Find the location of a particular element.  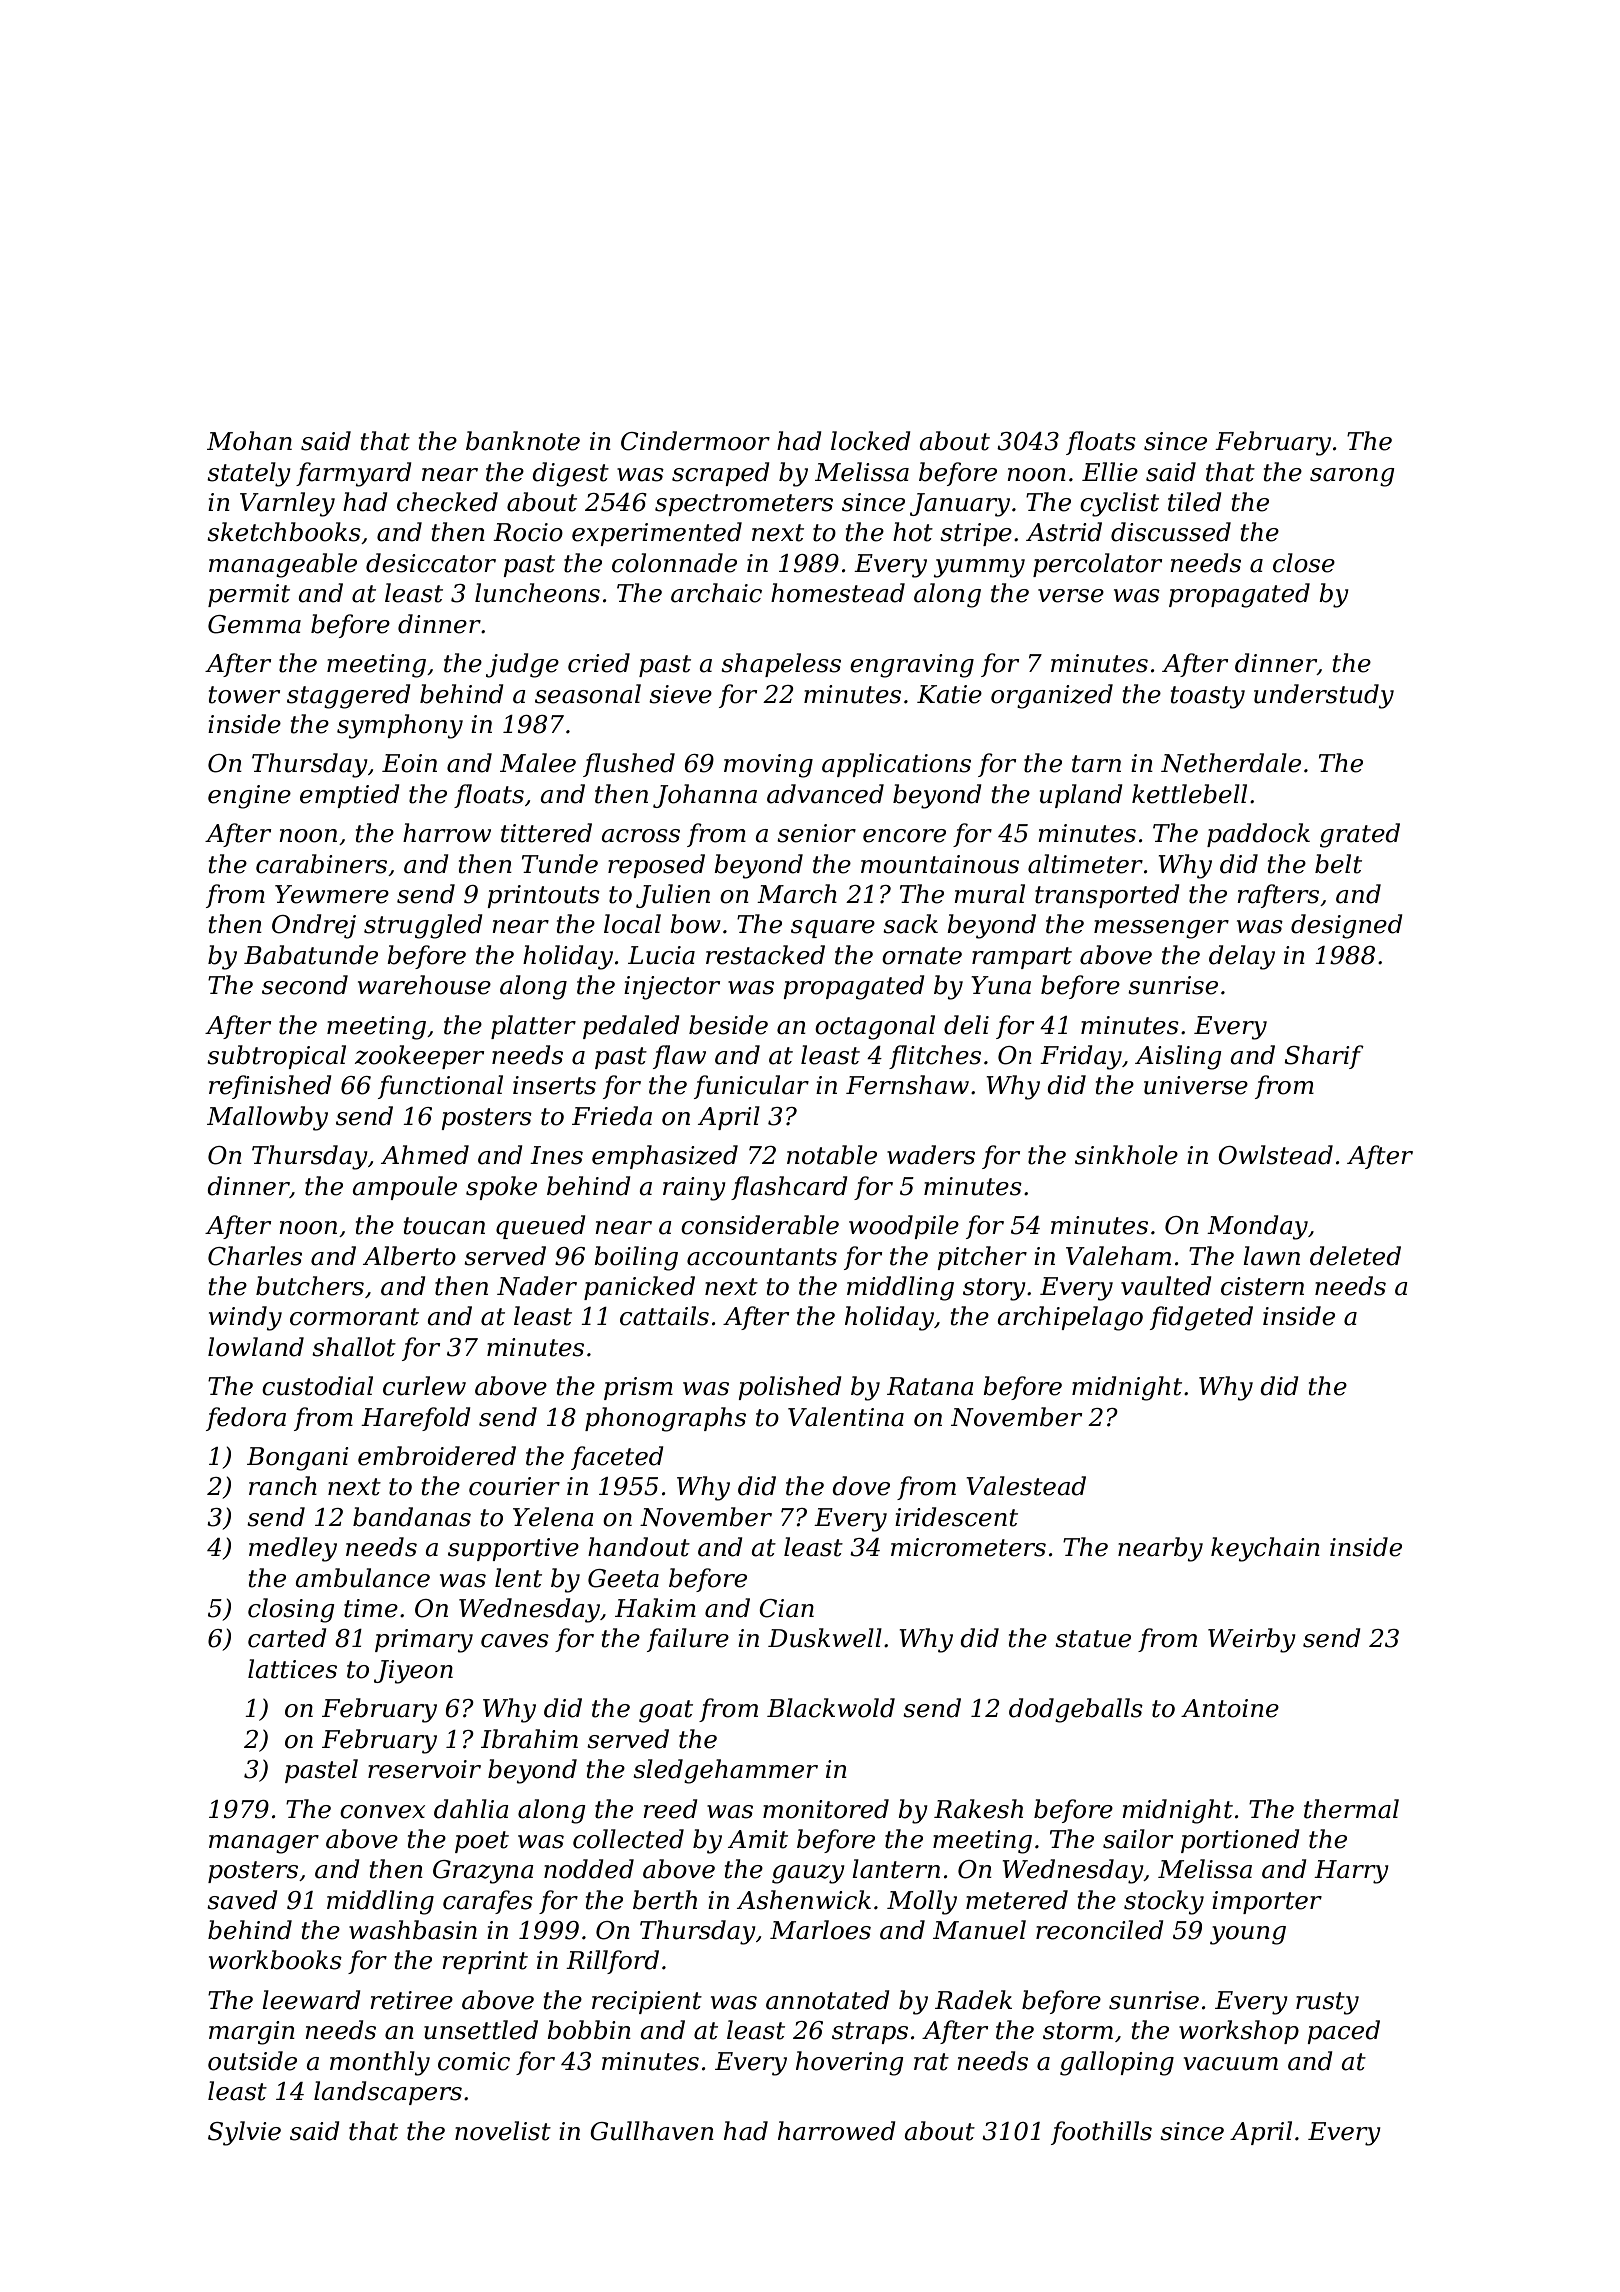

sarong is located at coordinates (1352, 477).
